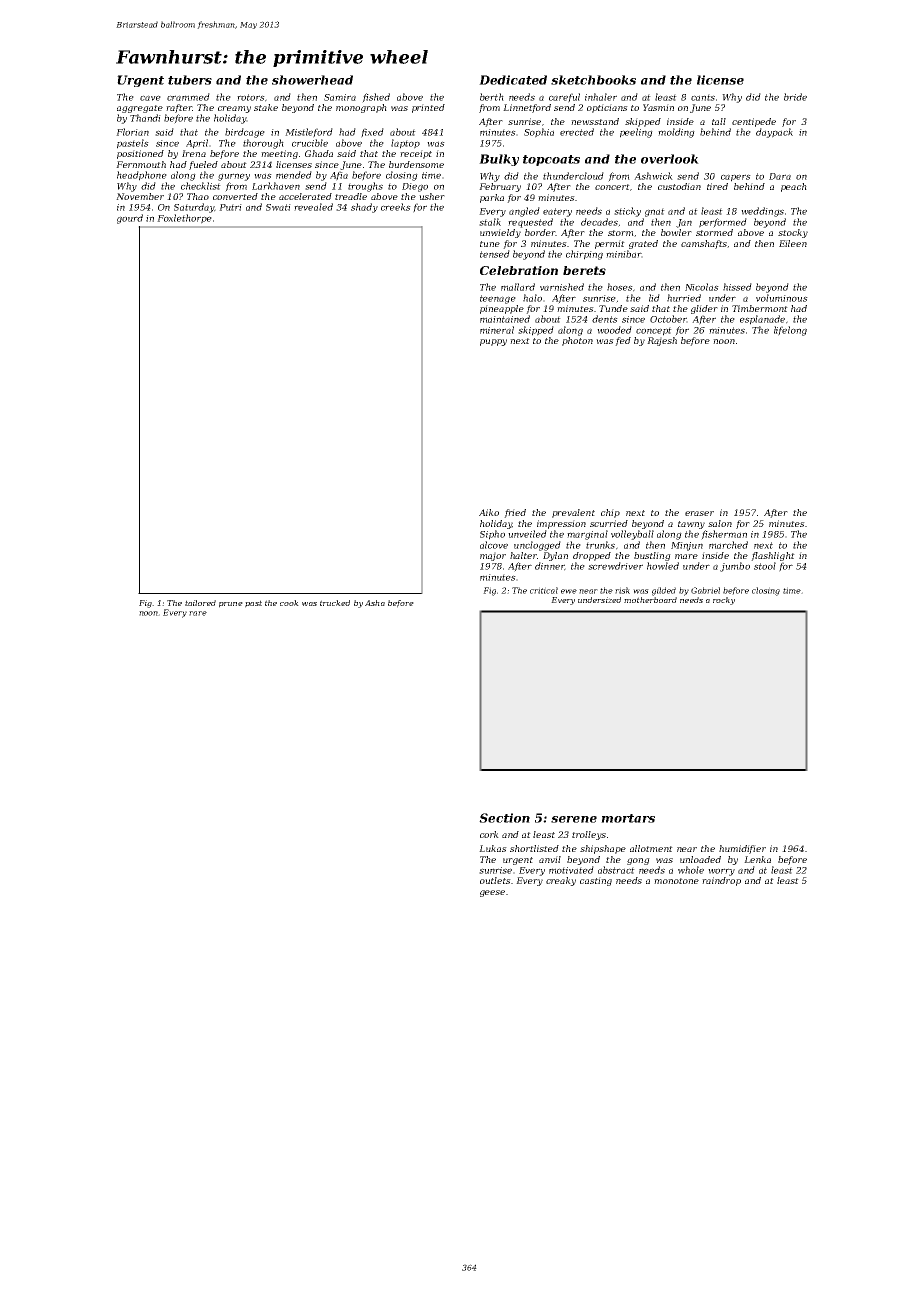  I want to click on teenage, so click(498, 299).
